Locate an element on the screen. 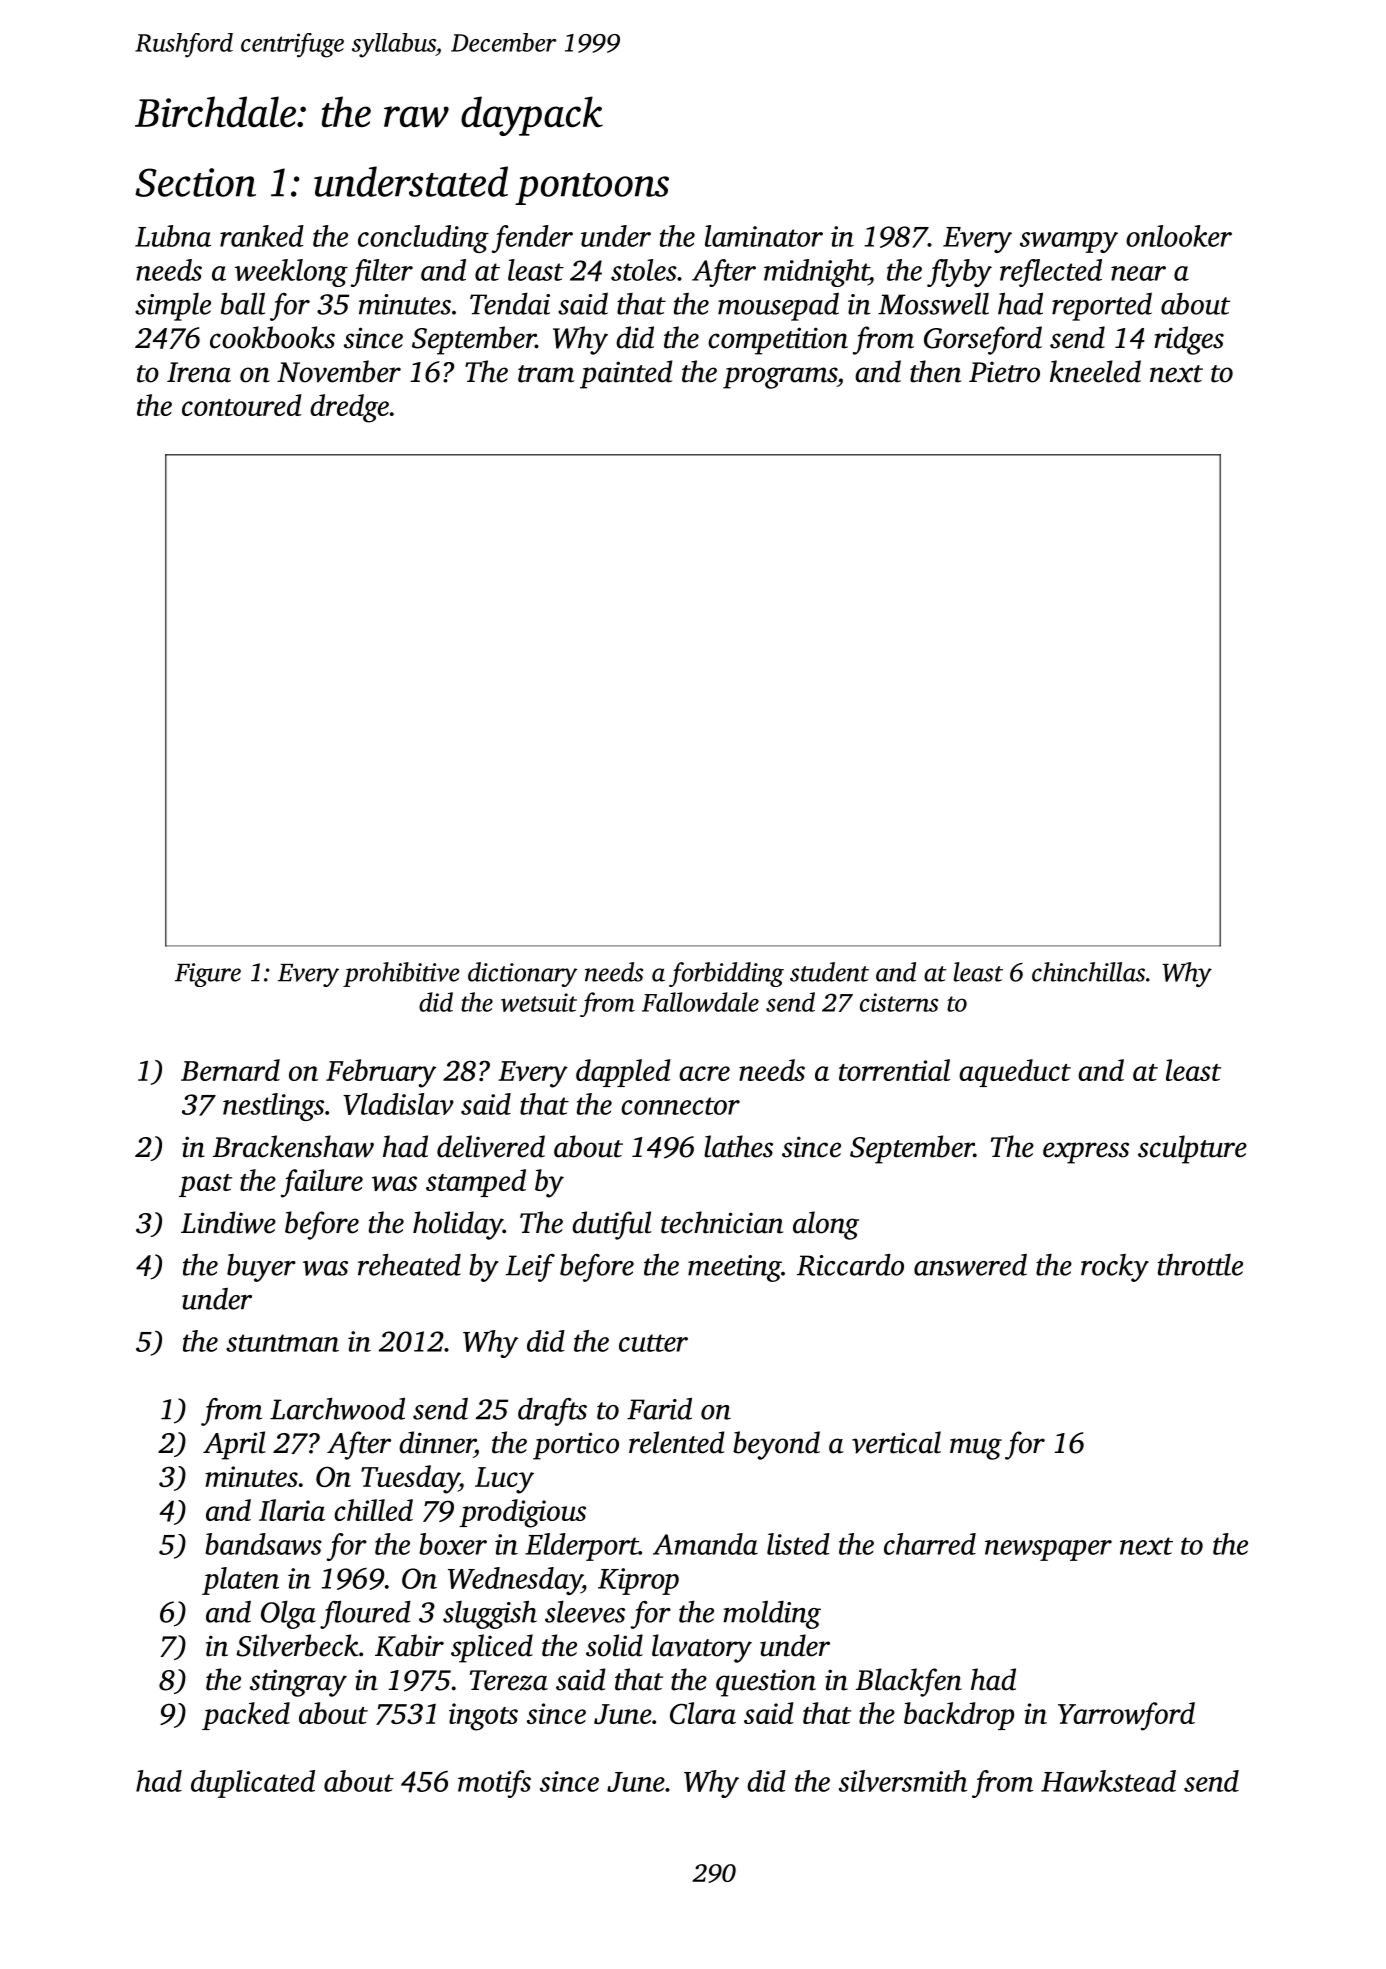  laminator is located at coordinates (764, 236).
